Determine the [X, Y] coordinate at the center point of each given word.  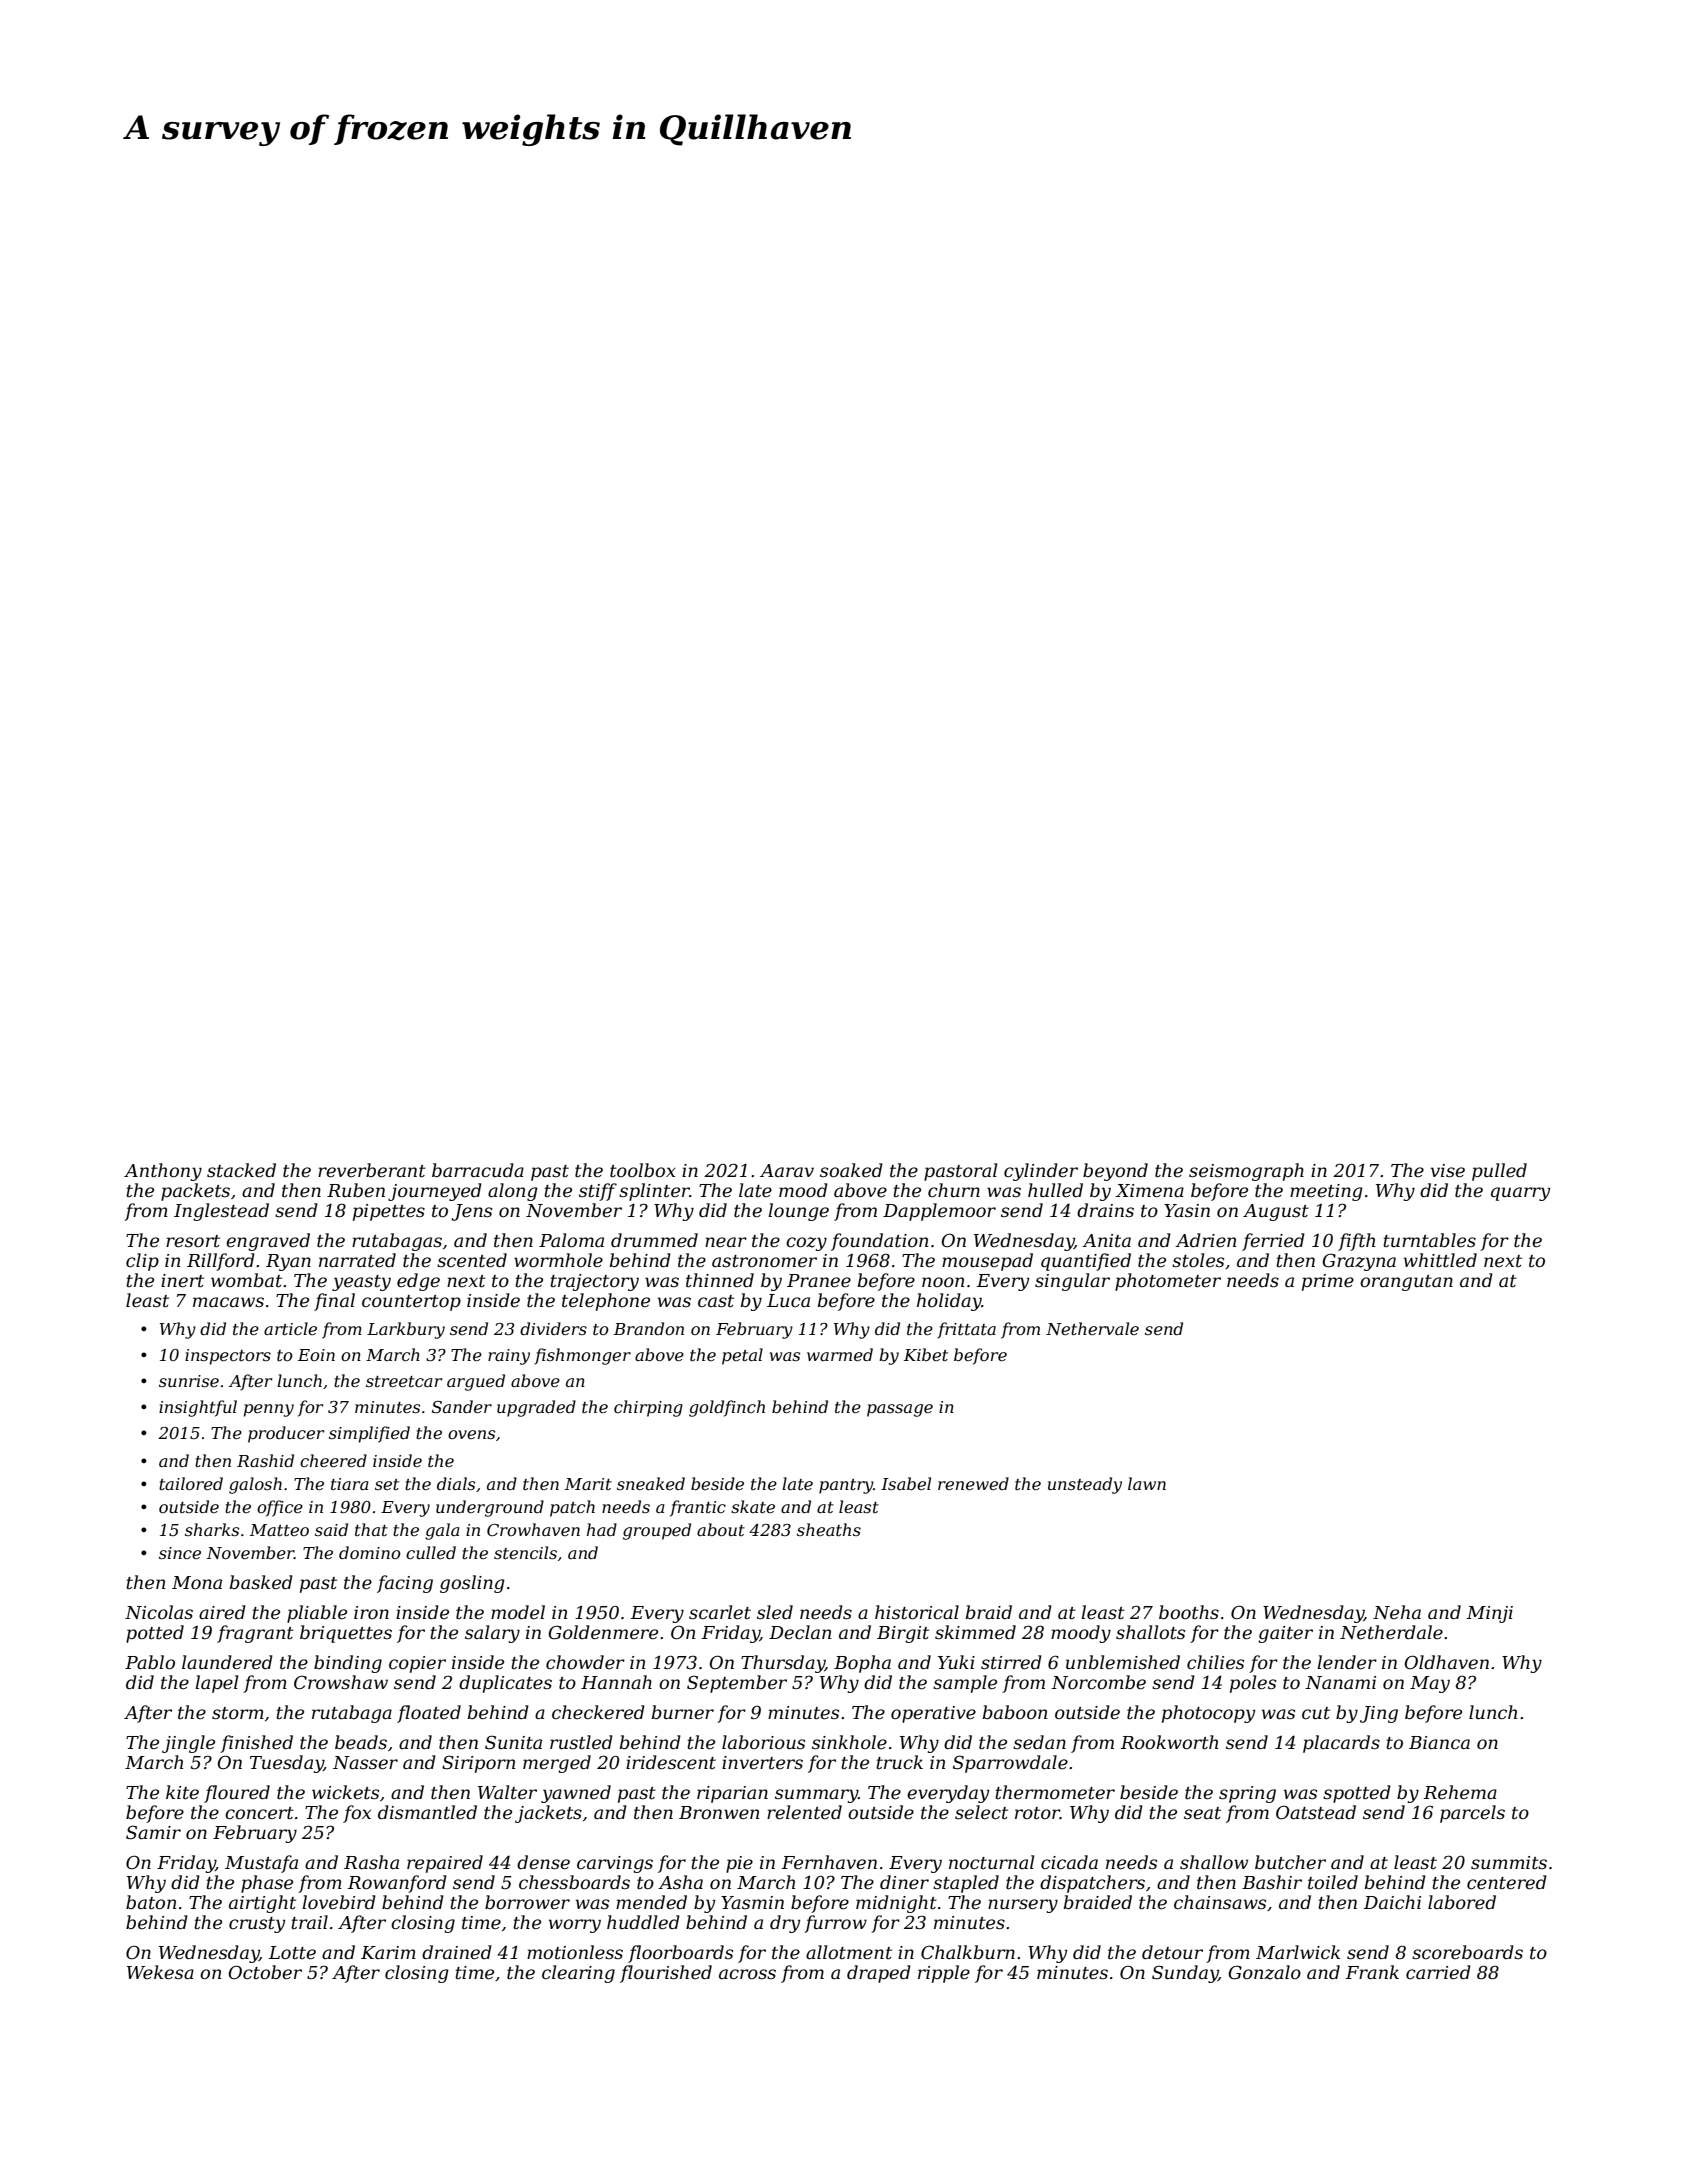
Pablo [150, 1662]
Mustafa [261, 1864]
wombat [246, 1280]
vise [1448, 1171]
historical [917, 1612]
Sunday [1185, 1974]
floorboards [680, 1954]
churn [954, 1190]
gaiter [1285, 1634]
